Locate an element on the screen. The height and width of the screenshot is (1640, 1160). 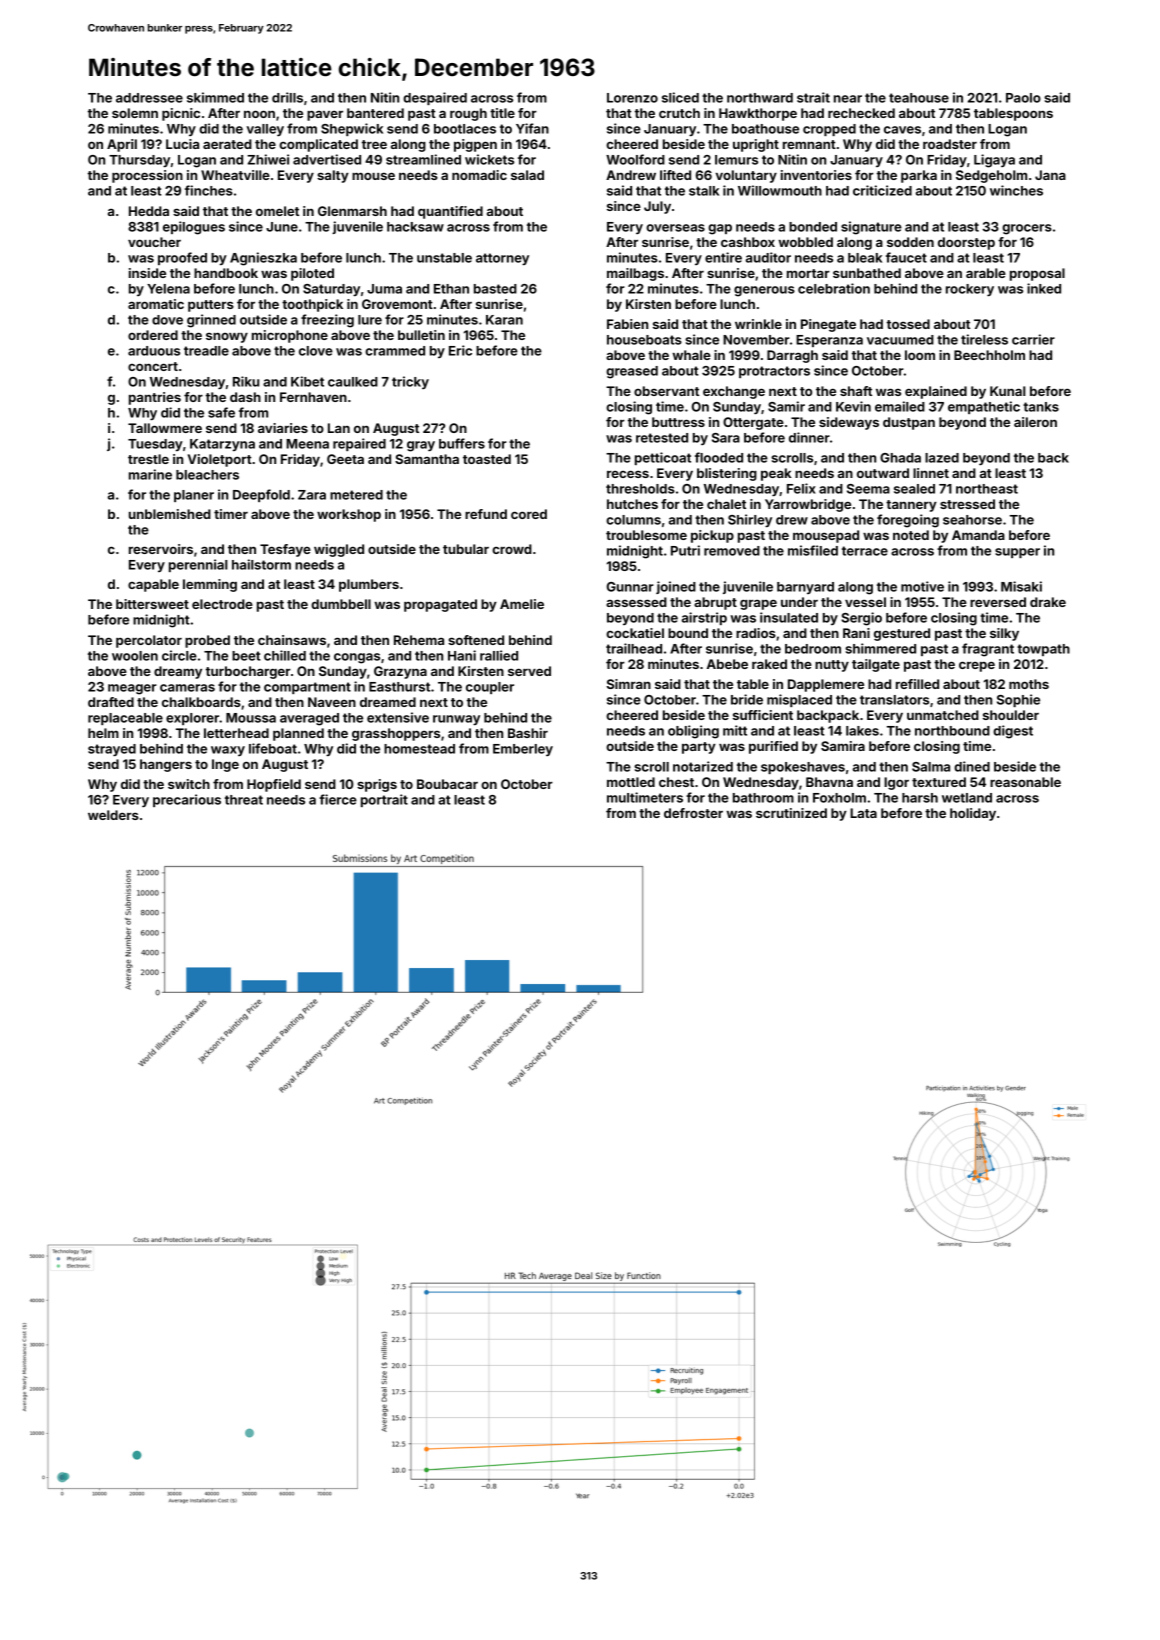
coupler is located at coordinates (490, 688).
